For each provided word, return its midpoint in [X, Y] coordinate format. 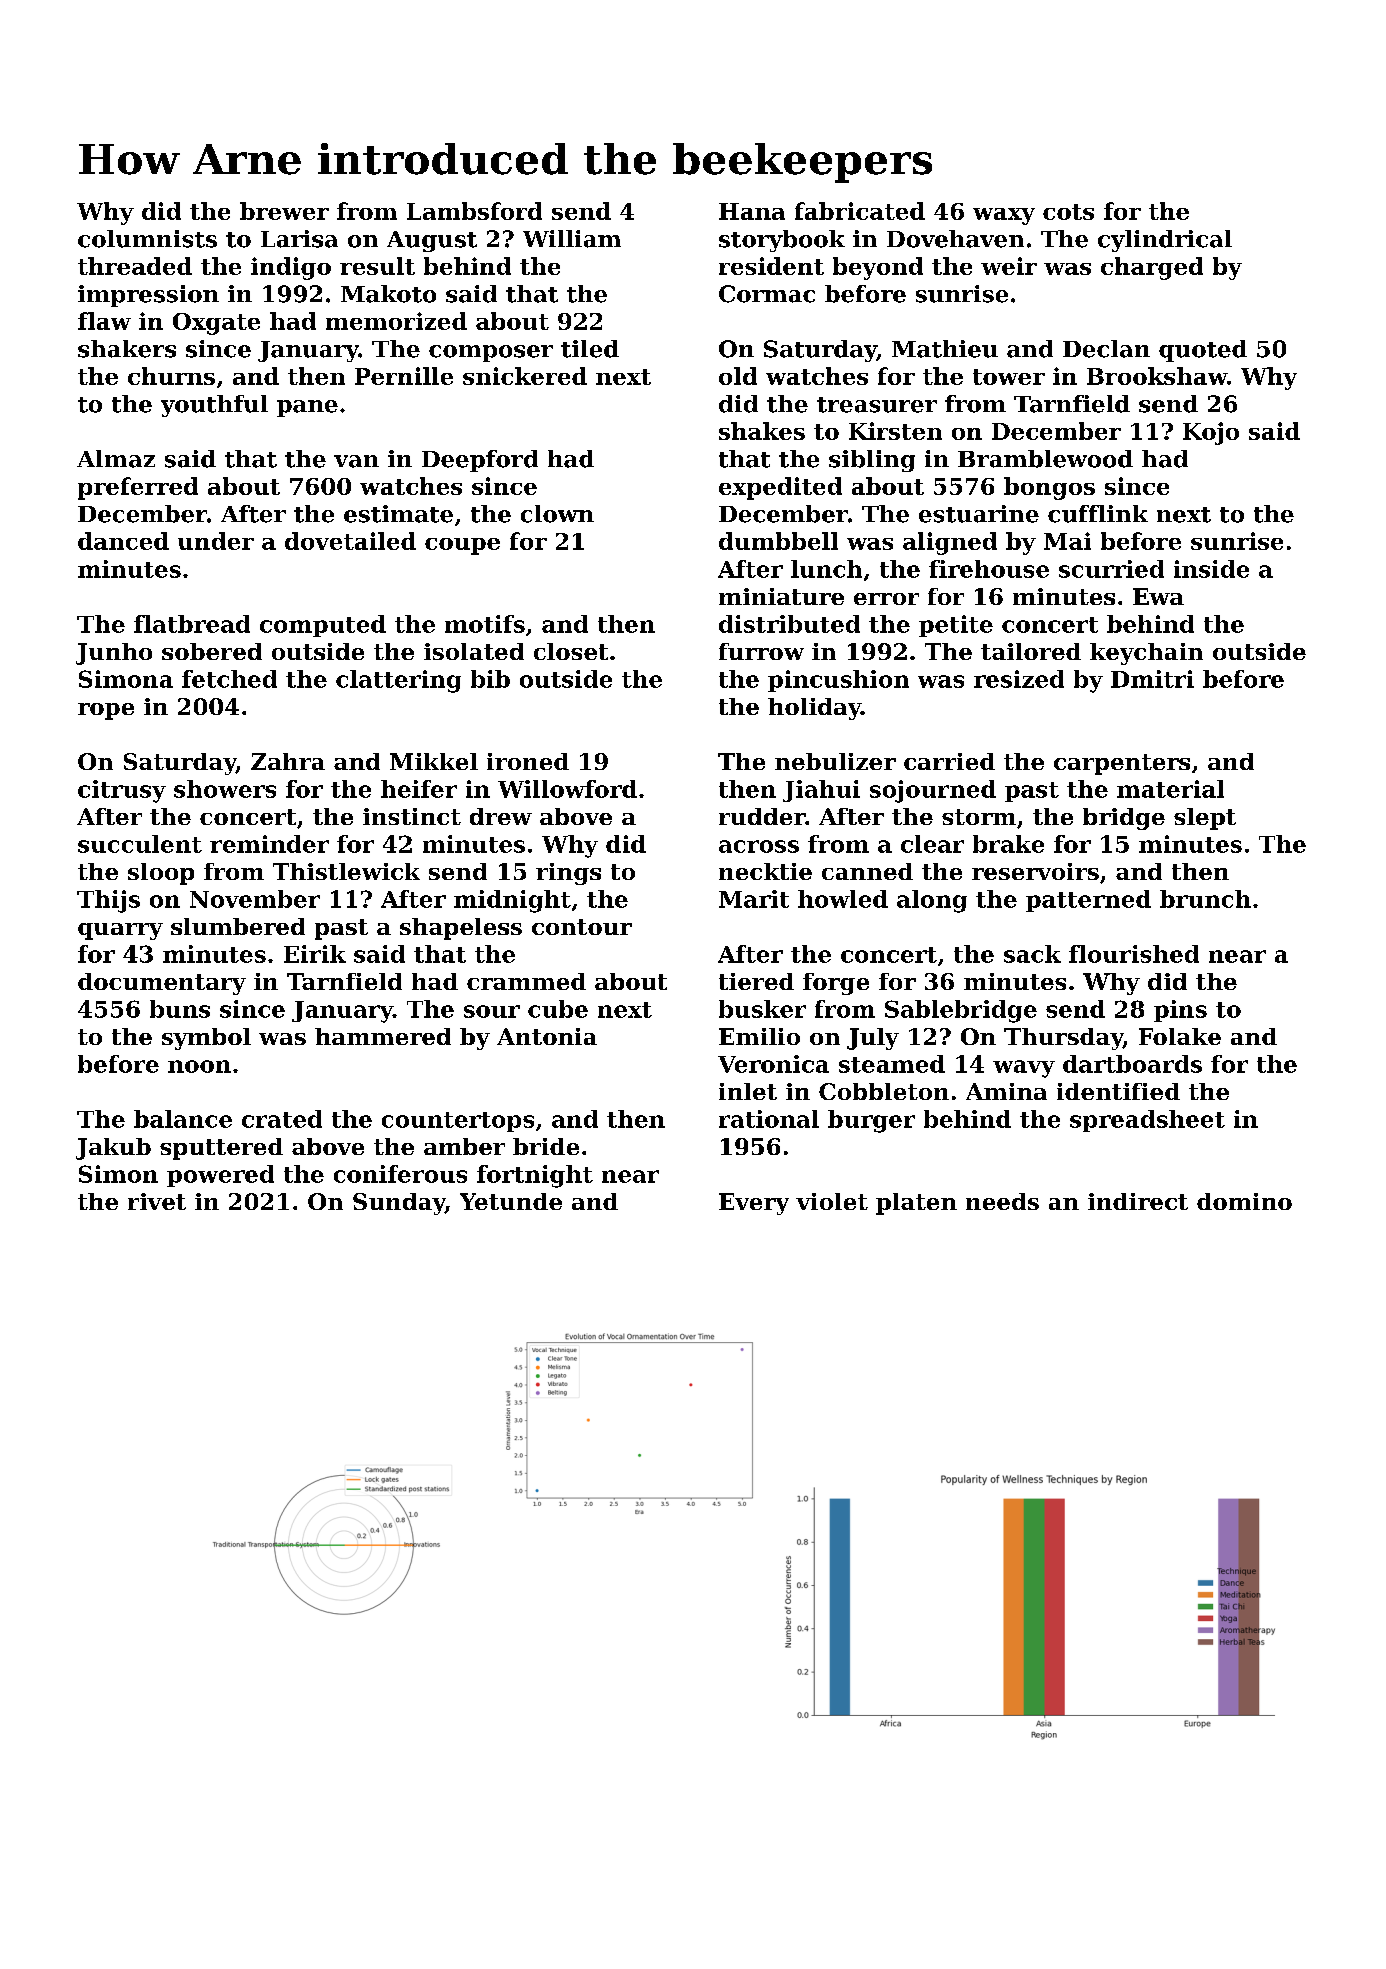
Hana [752, 211]
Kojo [1211, 433]
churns [171, 376]
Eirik [315, 954]
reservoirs [1035, 871]
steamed [892, 1064]
